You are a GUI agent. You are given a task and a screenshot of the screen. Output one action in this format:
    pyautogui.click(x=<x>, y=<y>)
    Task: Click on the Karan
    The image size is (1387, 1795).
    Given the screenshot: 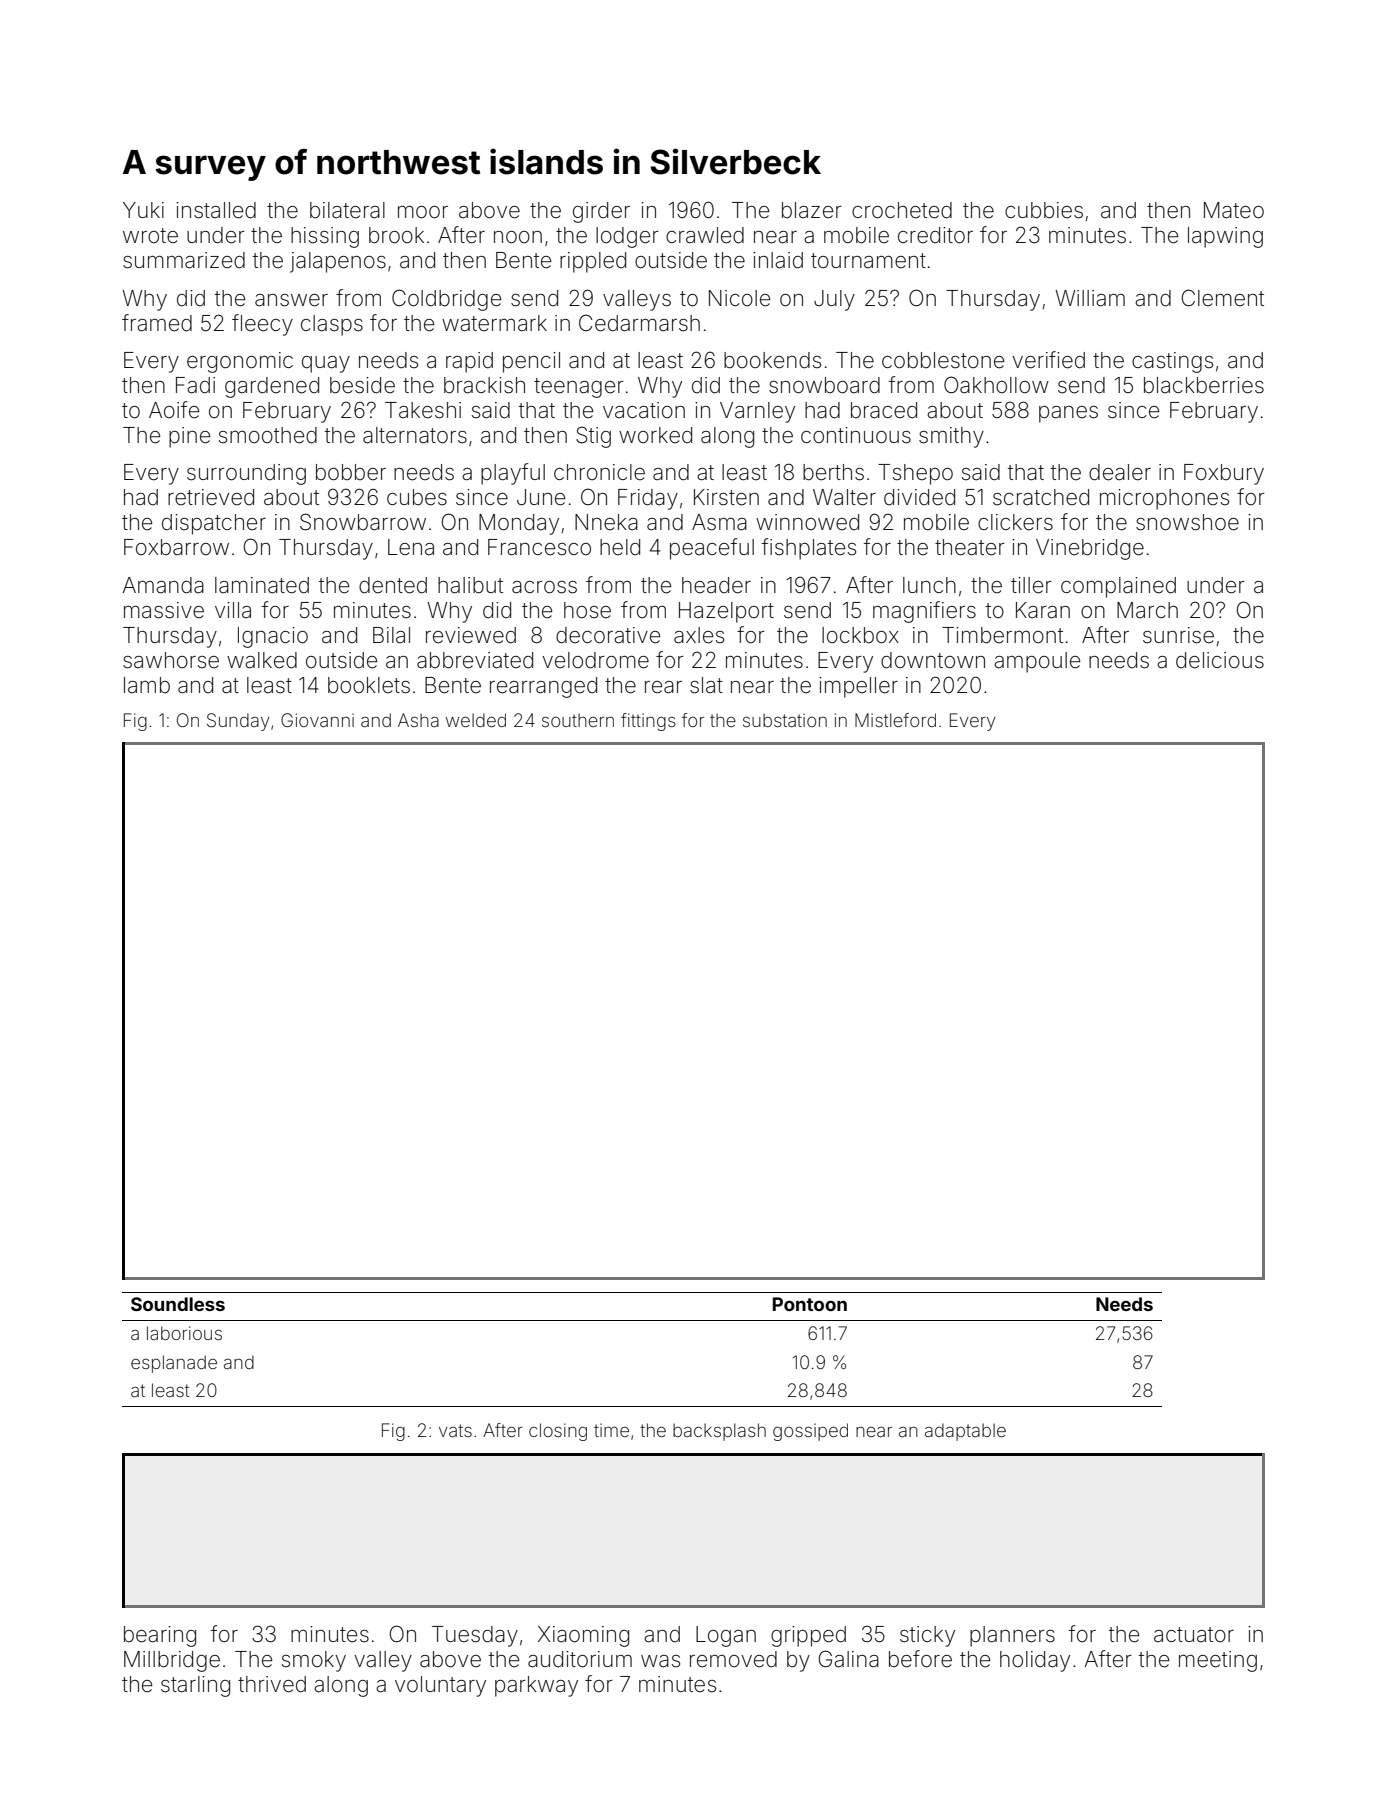 What is the action you would take?
    pyautogui.click(x=1043, y=610)
